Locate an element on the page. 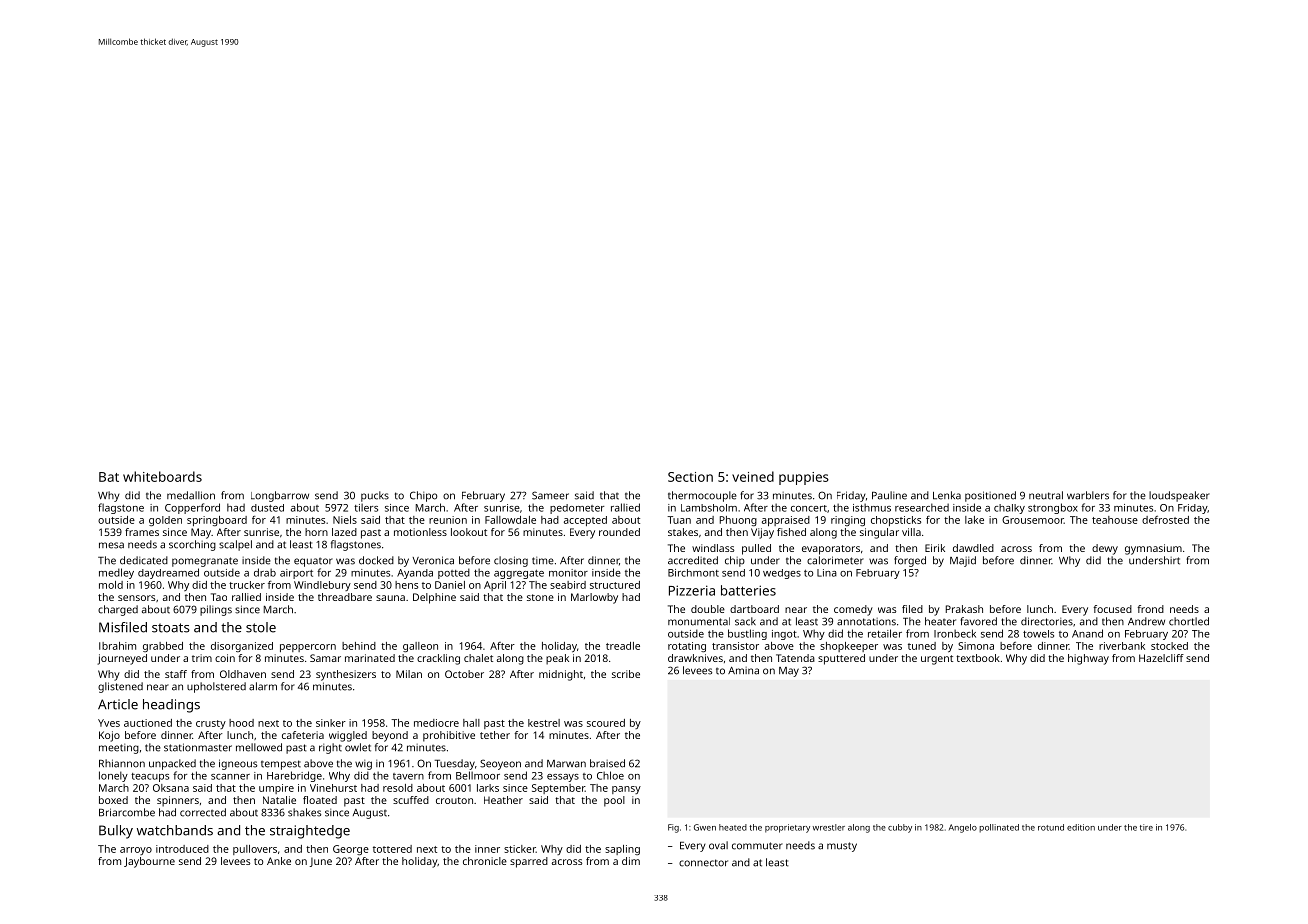 The height and width of the page is (924, 1308). medallion is located at coordinates (191, 495).
